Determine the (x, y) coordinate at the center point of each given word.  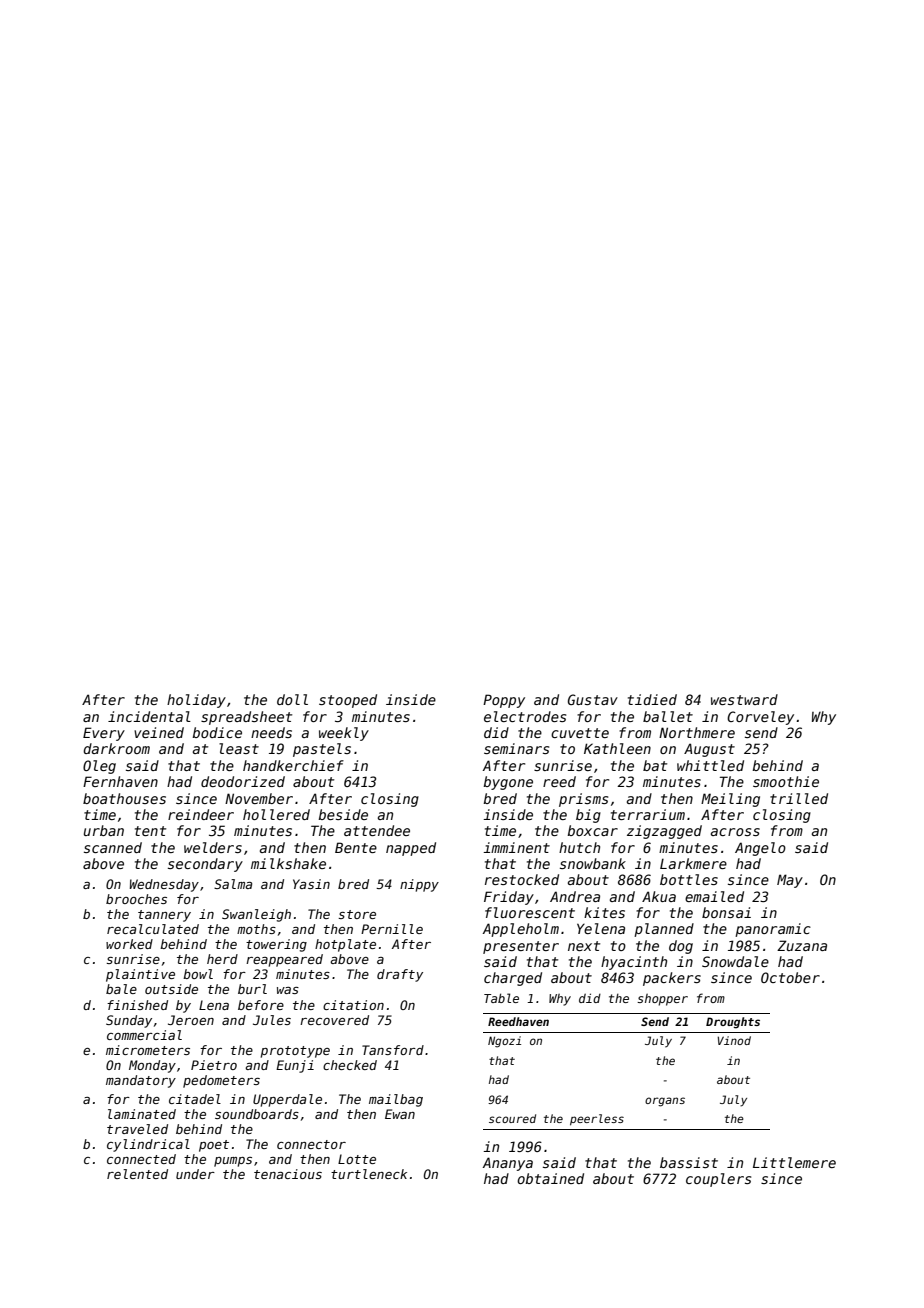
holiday (196, 701)
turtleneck (369, 1174)
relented (137, 1174)
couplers (718, 1180)
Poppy (504, 701)
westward (744, 699)
